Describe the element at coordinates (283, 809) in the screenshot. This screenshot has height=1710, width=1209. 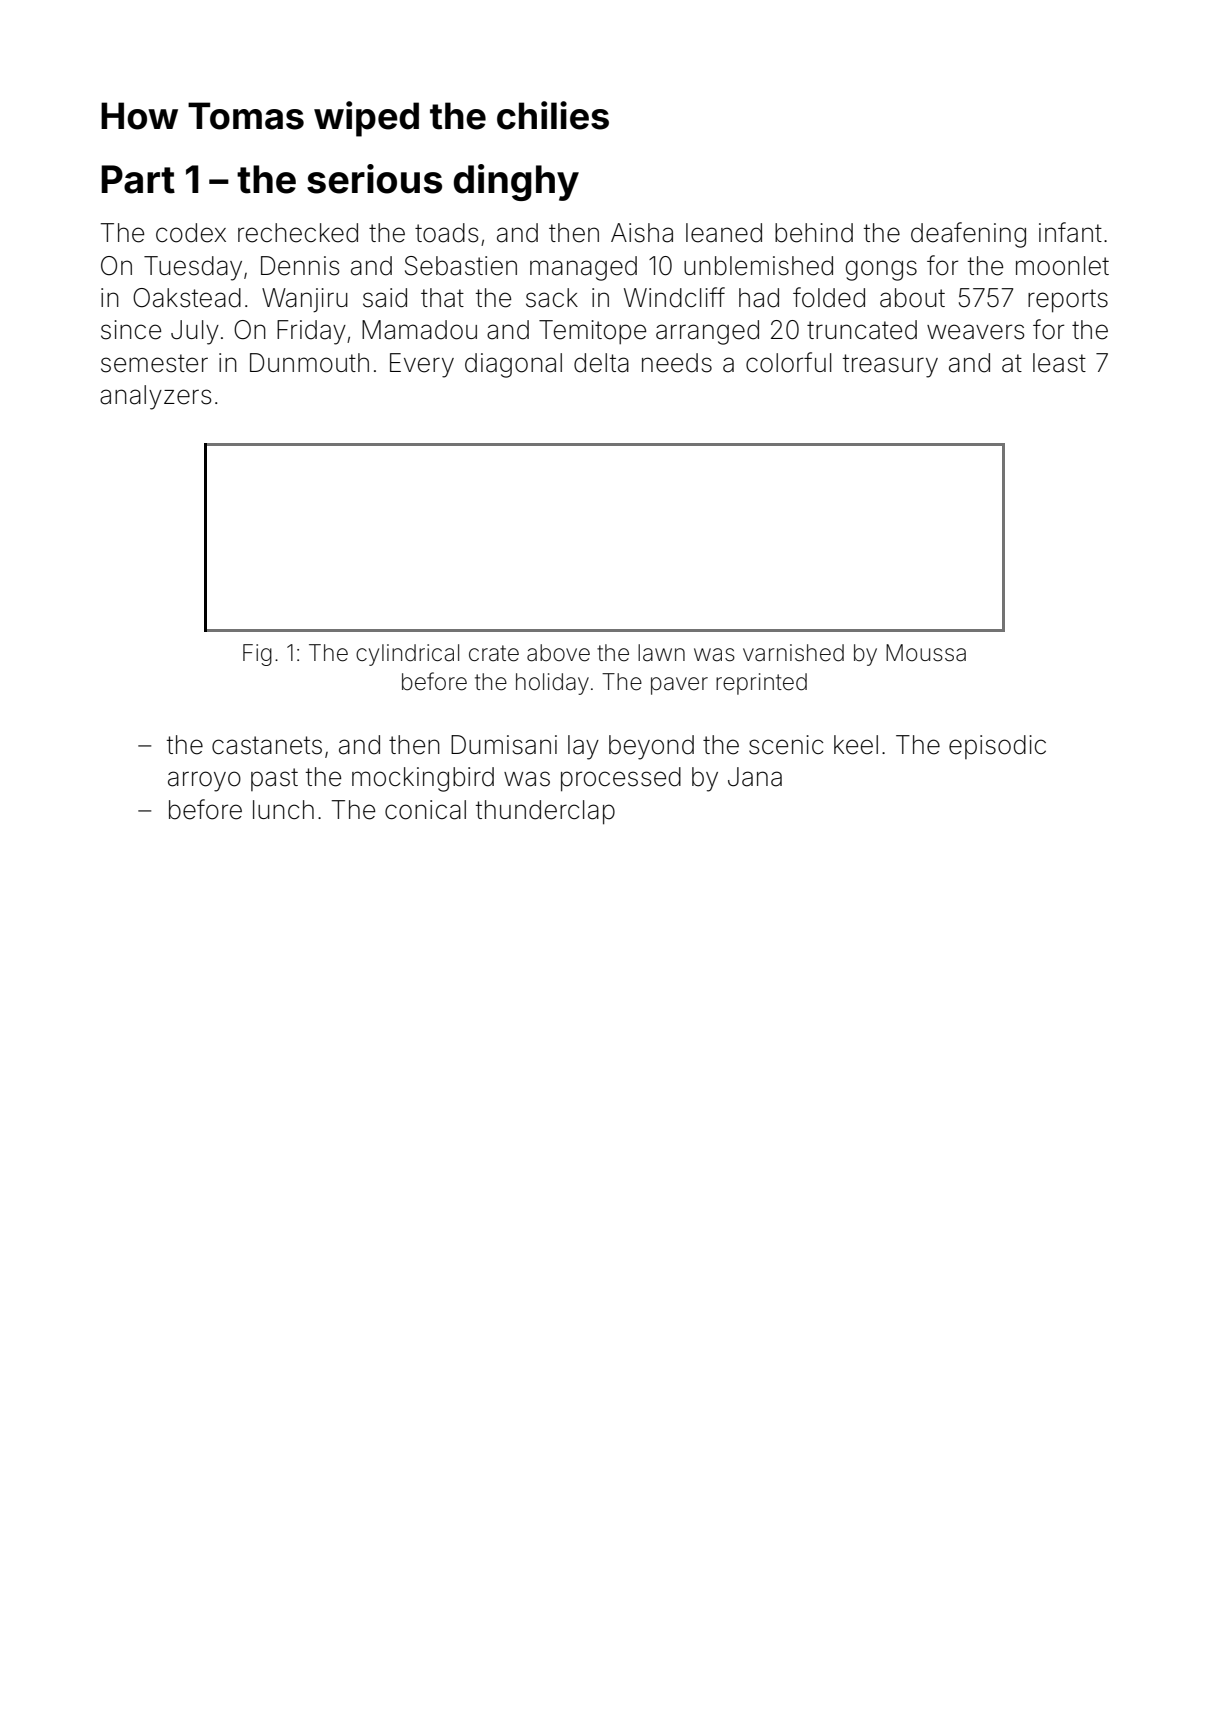
I see `lunch` at that location.
